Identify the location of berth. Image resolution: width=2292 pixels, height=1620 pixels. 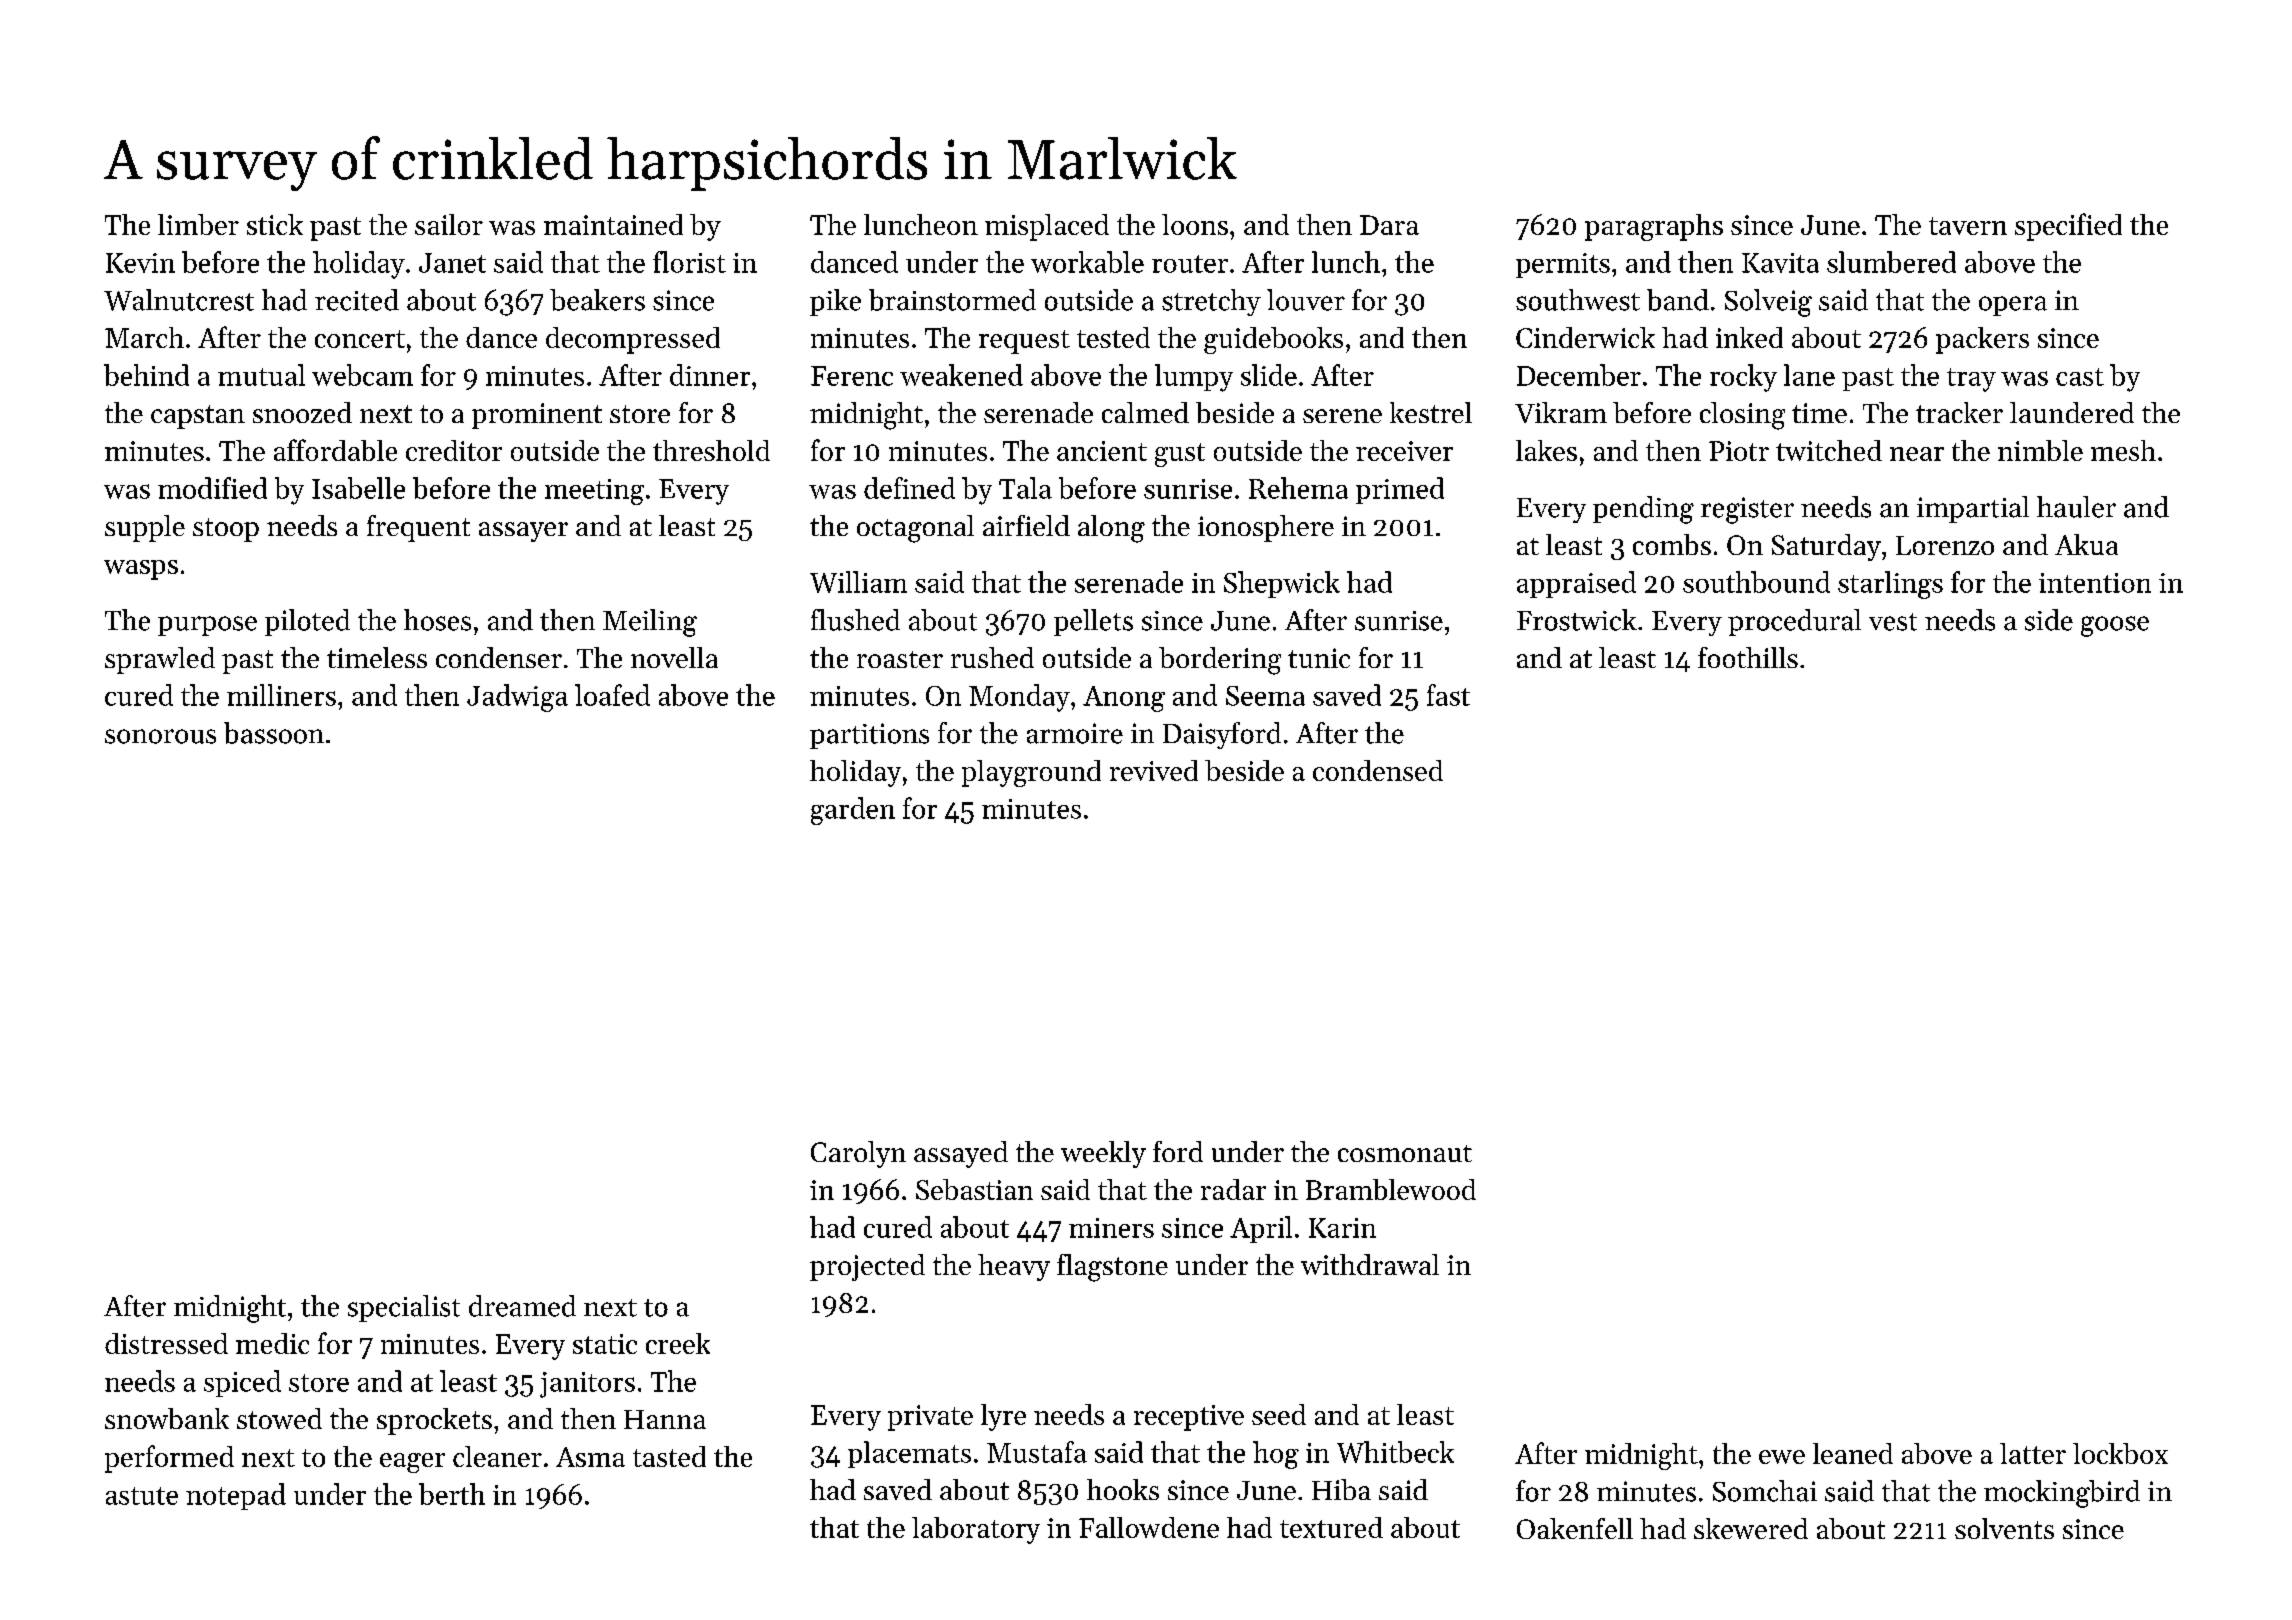
(452, 1494).
